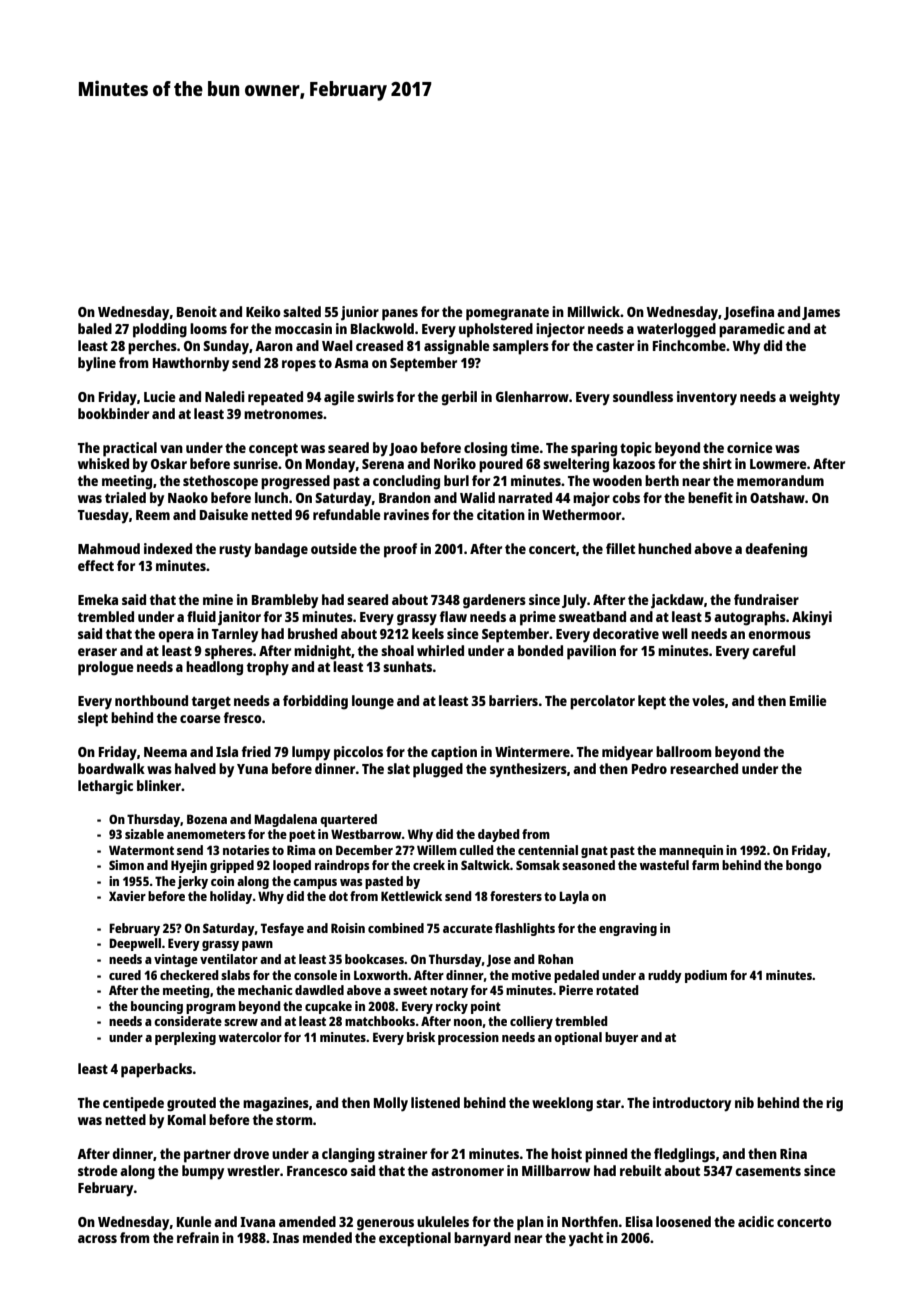 Image resolution: width=924 pixels, height=1308 pixels. Describe the element at coordinates (317, 1171) in the page. I see `Francesco` at that location.
